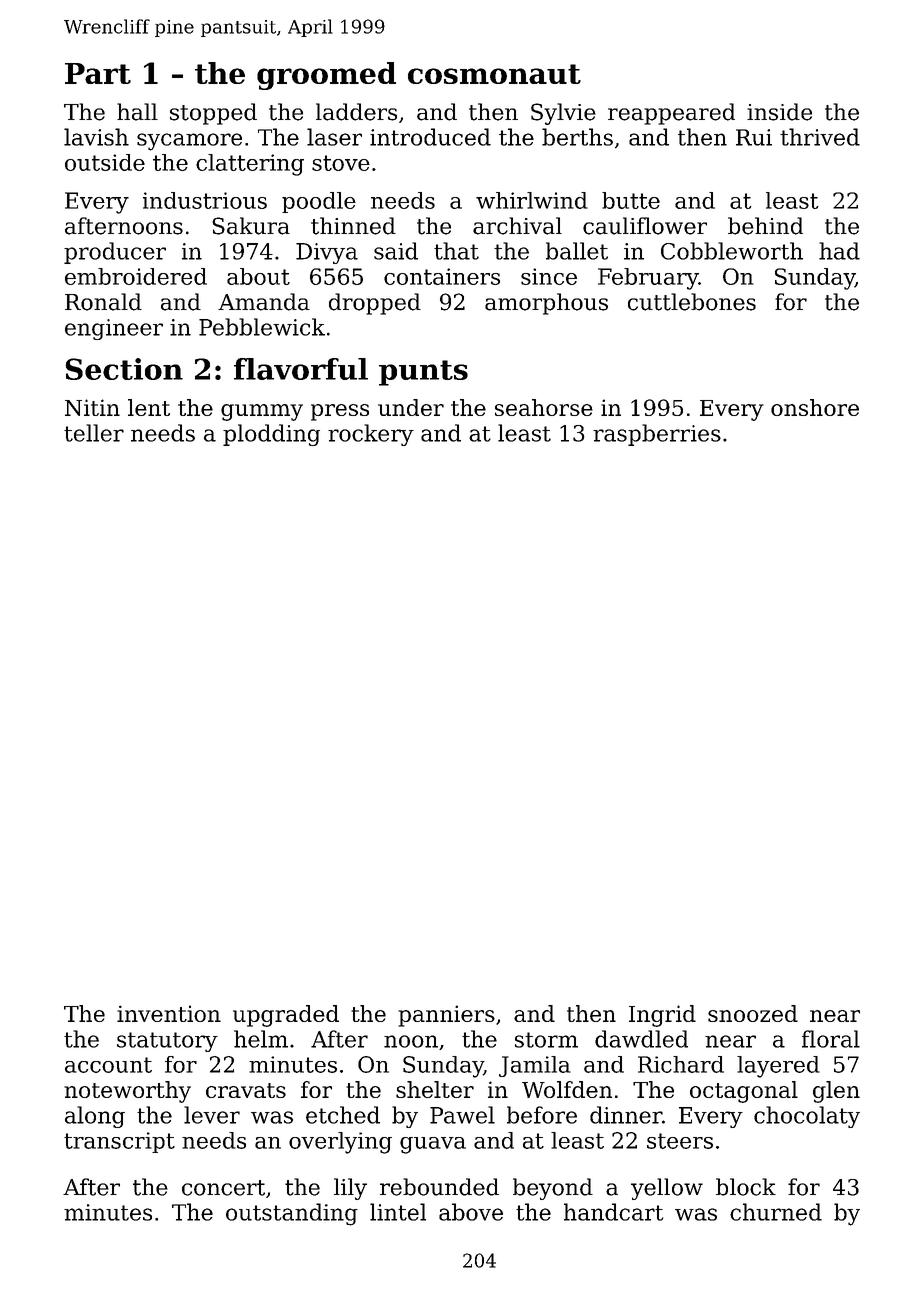 This screenshot has width=924, height=1311. I want to click on groomed, so click(326, 76).
